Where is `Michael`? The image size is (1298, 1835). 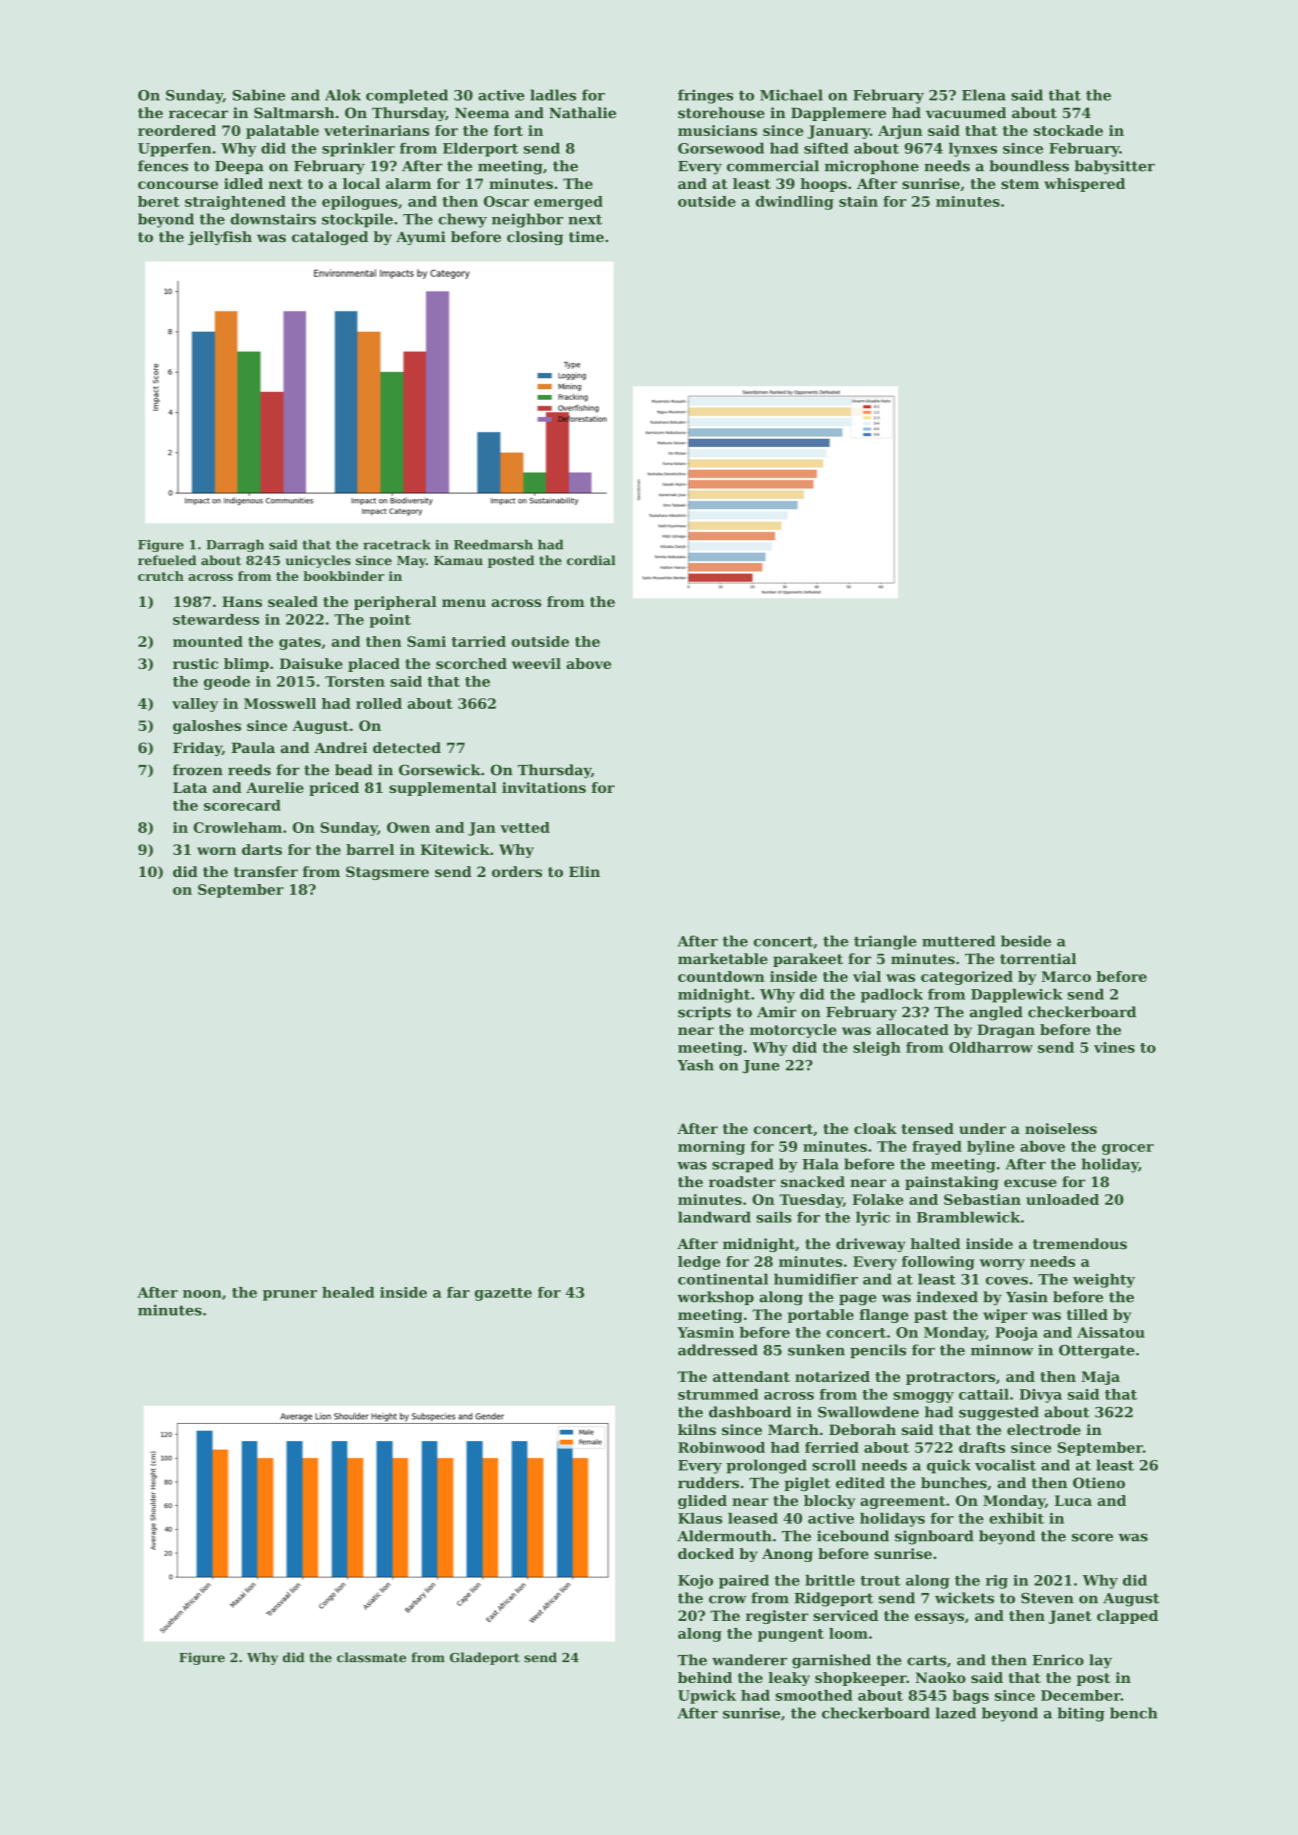 Michael is located at coordinates (791, 95).
